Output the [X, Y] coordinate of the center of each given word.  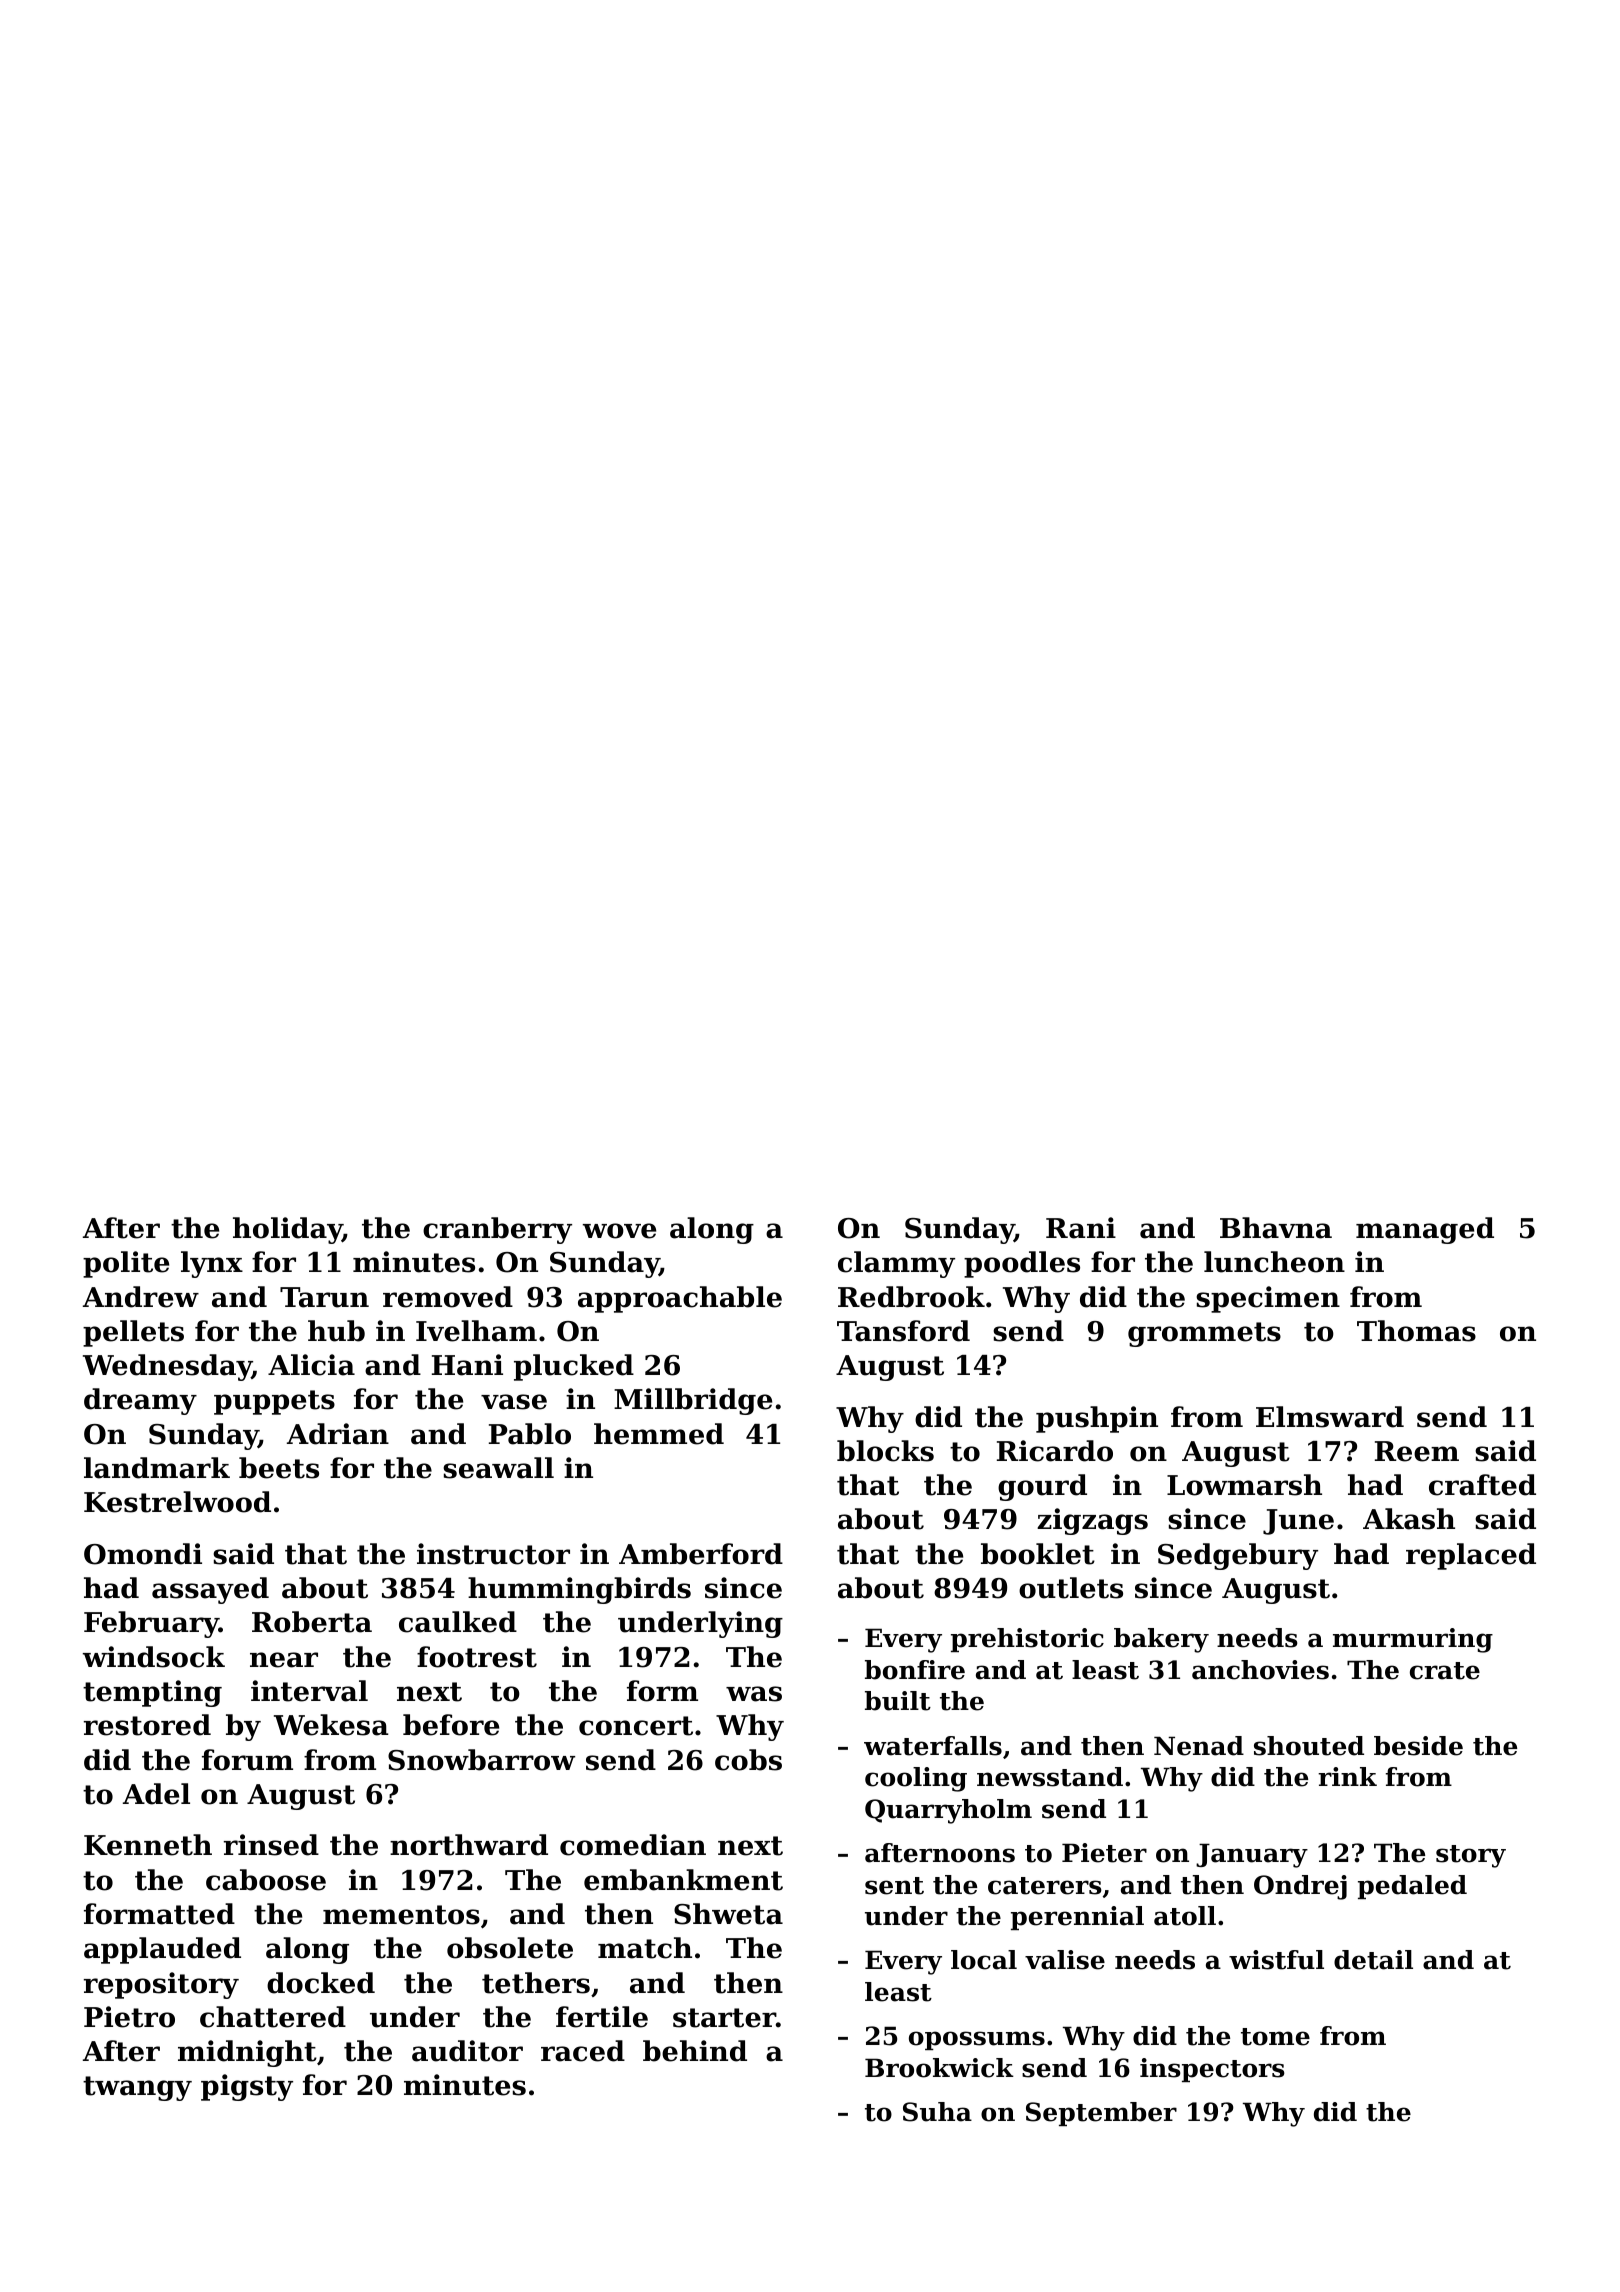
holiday [287, 1230]
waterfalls [933, 1746]
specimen [1268, 1299]
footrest [477, 1657]
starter [724, 2018]
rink [1347, 1776]
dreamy [140, 1401]
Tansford [903, 1331]
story [1471, 1856]
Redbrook [911, 1297]
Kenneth [148, 1845]
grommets [1204, 1334]
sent [894, 1886]
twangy [137, 2088]
